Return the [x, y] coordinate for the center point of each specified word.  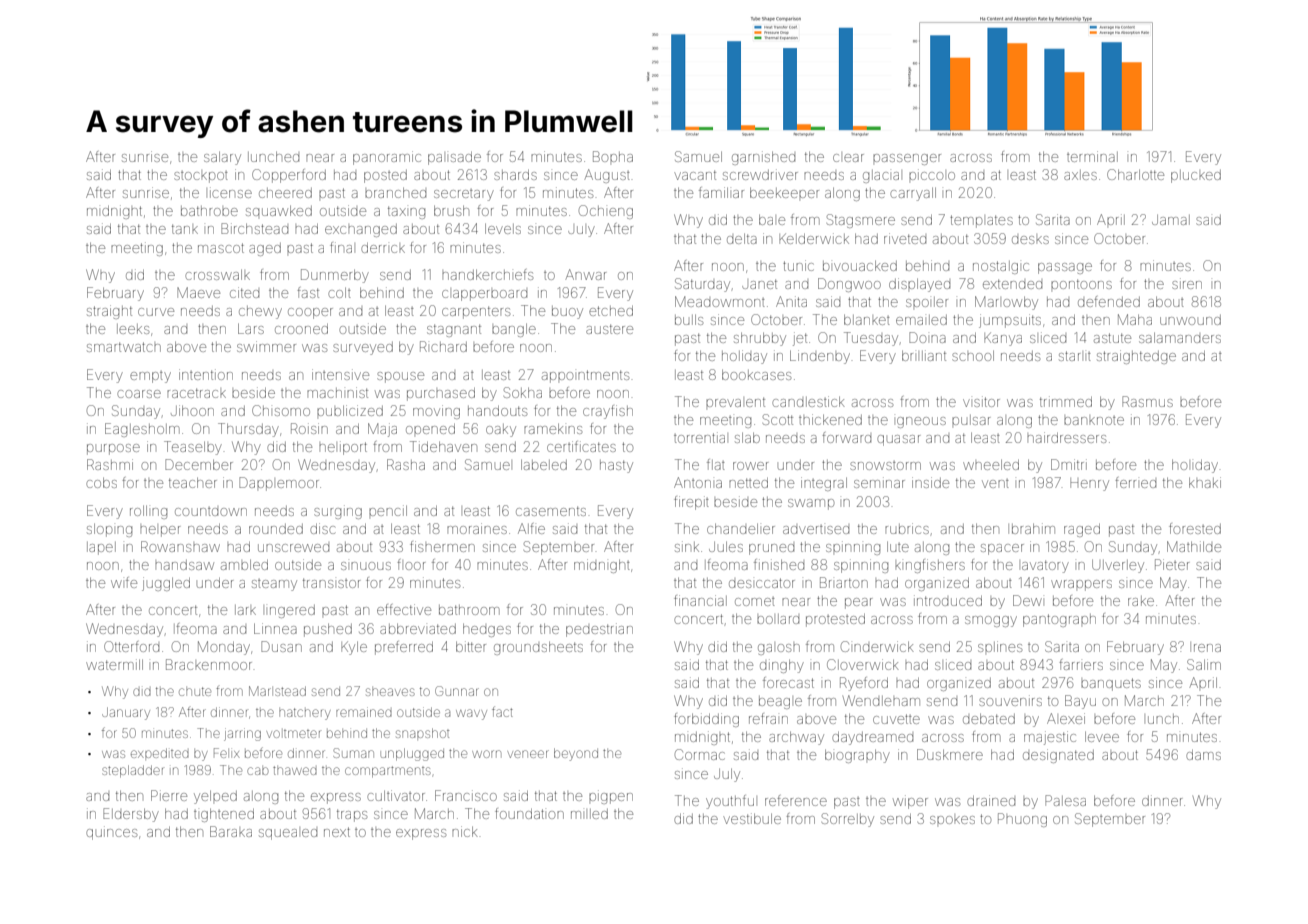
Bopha [613, 156]
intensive [340, 374]
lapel [101, 548]
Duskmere [950, 754]
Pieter [1172, 564]
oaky [501, 430]
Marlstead [277, 691]
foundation [529, 813]
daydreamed [872, 738]
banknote [1094, 420]
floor [411, 564]
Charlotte [1135, 174]
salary [222, 158]
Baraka [231, 831]
